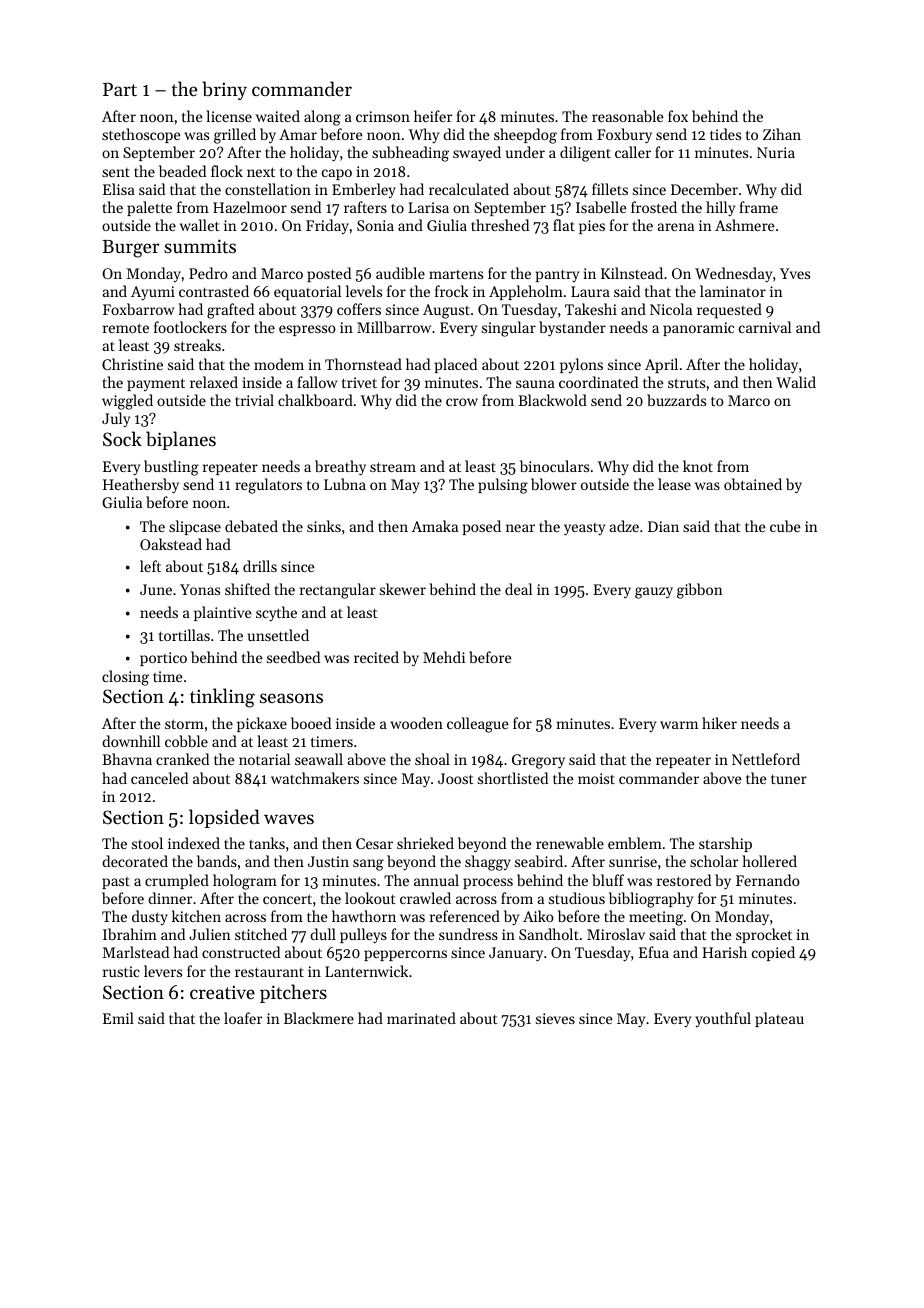  Describe the element at coordinates (782, 134) in the screenshot. I see `Zihan` at that location.
